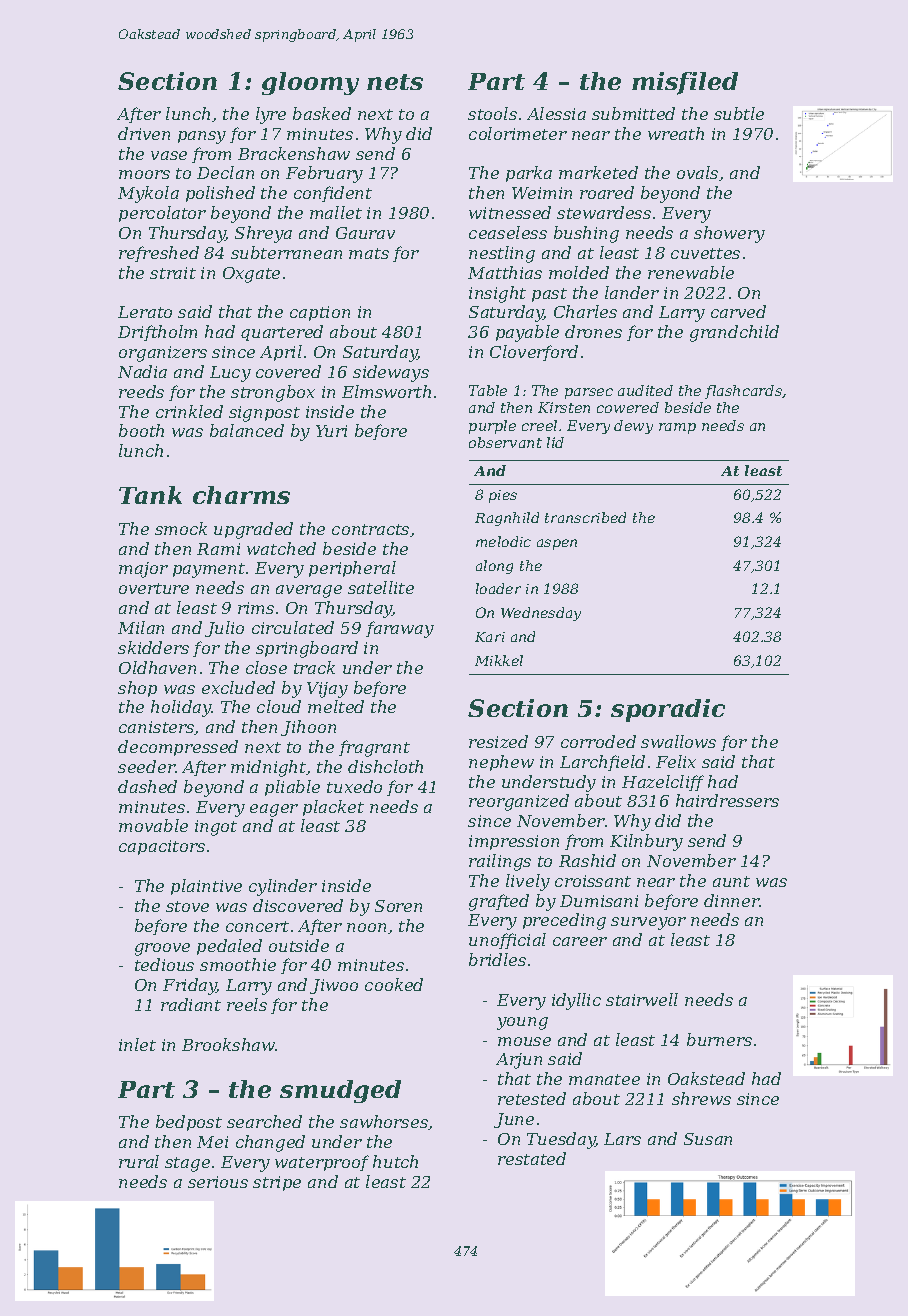 This screenshot has height=1316, width=908. I want to click on stairwell, so click(642, 999).
